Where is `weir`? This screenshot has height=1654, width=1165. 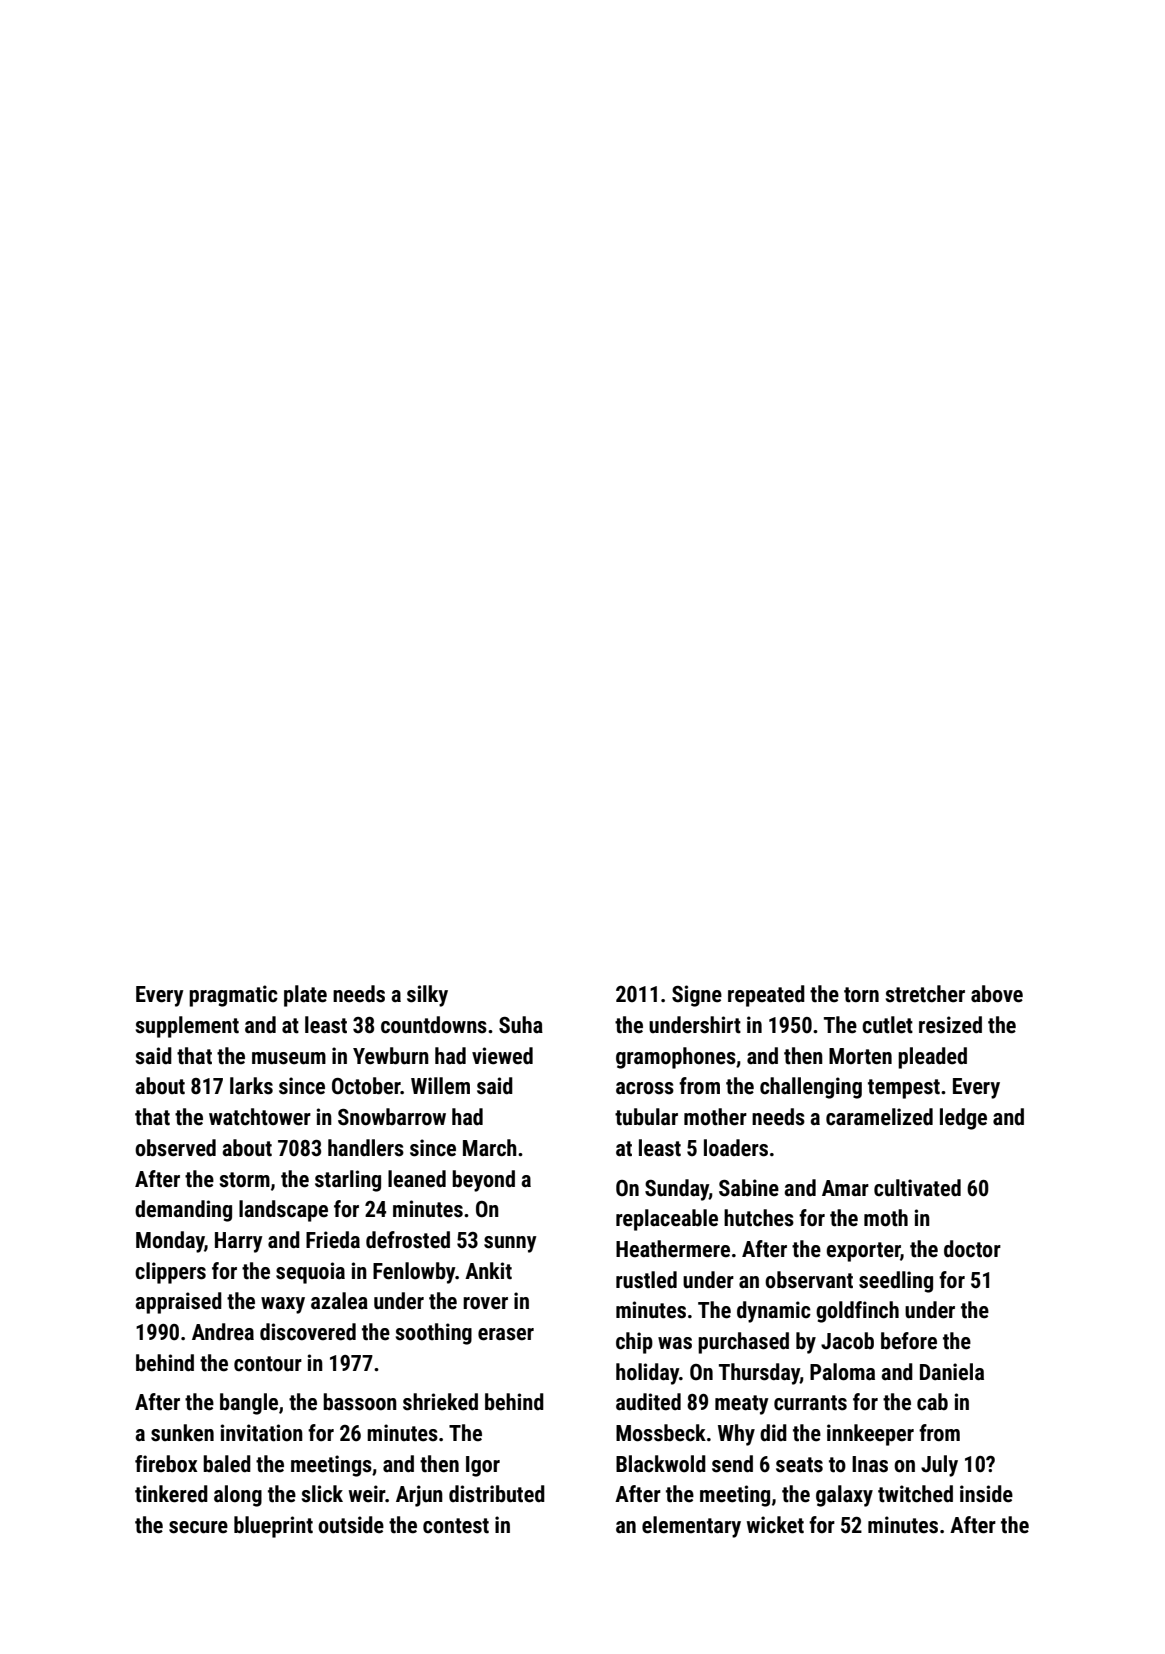 weir is located at coordinates (367, 1494).
